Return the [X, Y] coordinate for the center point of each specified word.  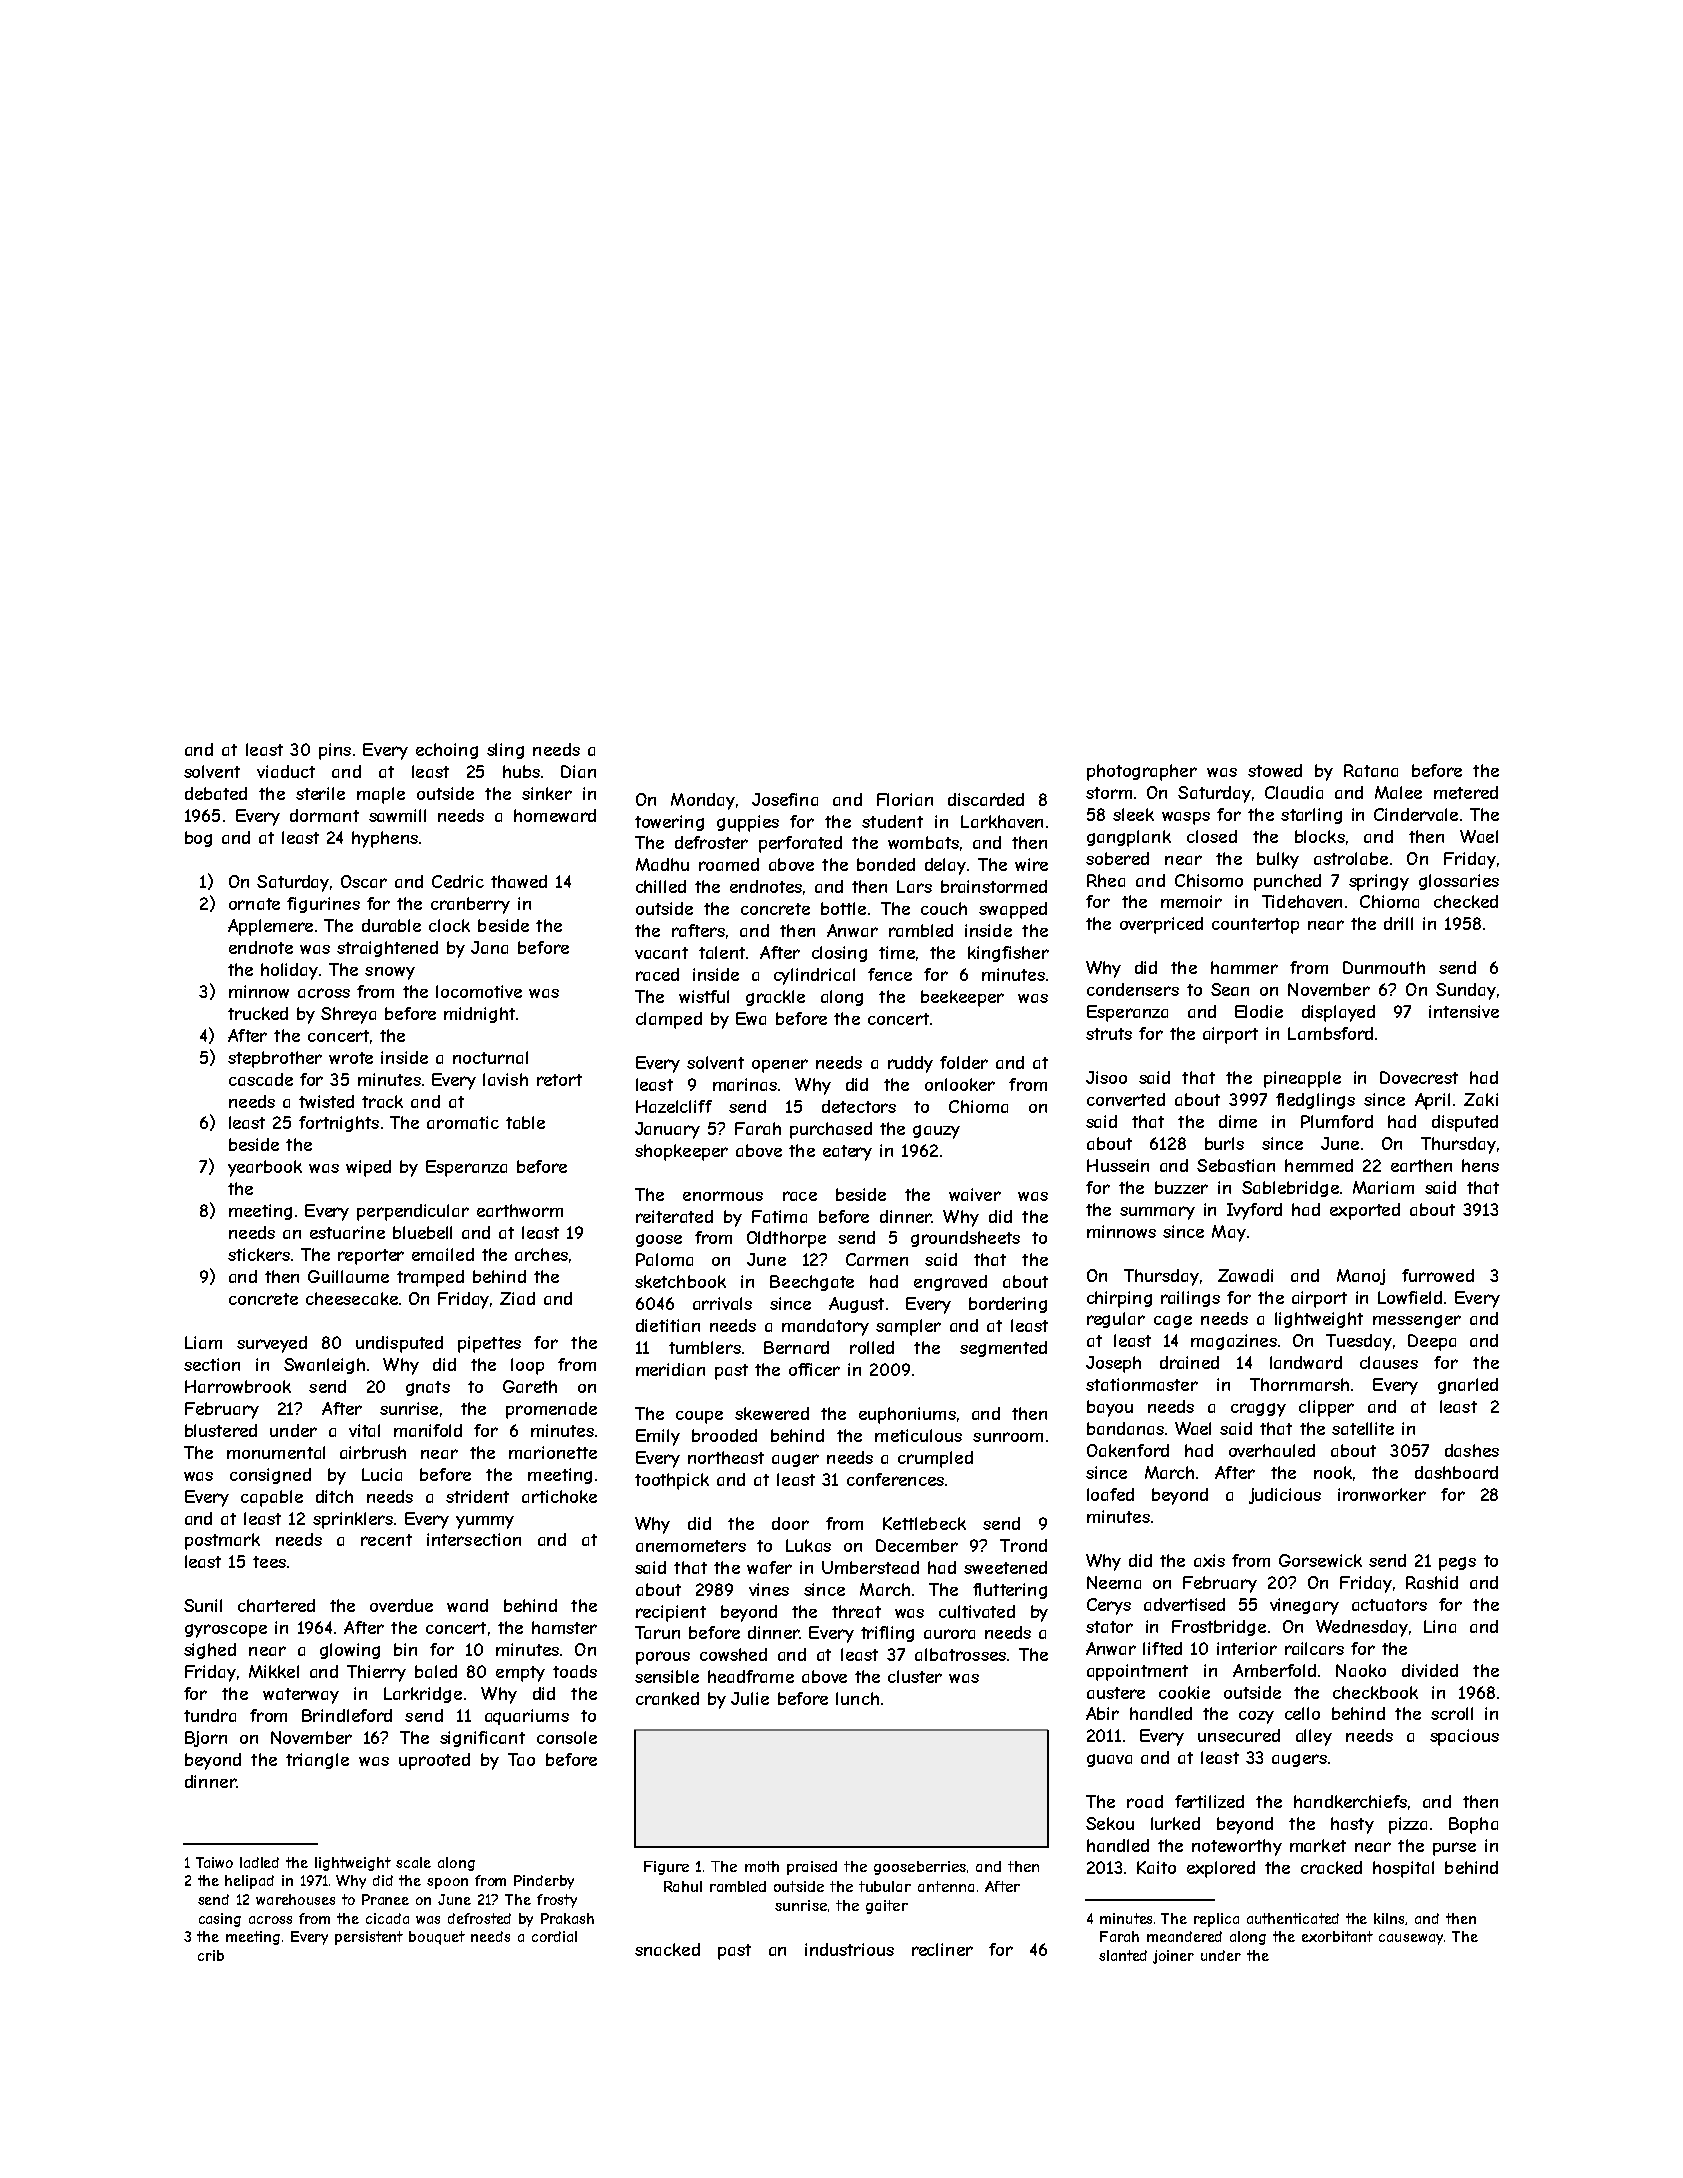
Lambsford [1330, 1033]
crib [211, 1955]
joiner [1173, 1957]
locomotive [479, 991]
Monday [703, 801]
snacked [667, 1949]
